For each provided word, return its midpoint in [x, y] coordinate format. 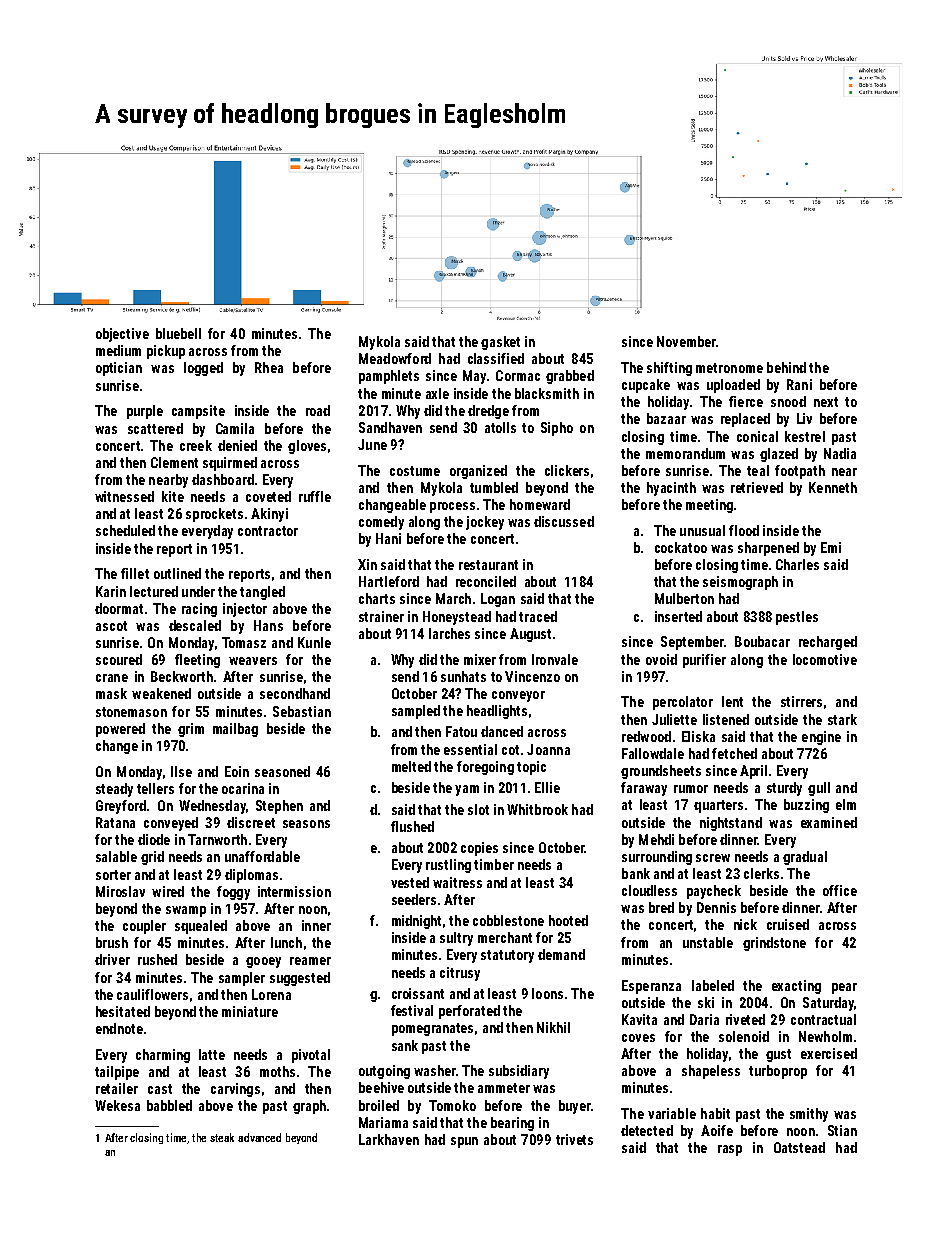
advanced [259, 1137]
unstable [708, 942]
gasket [500, 343]
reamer [310, 961]
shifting [669, 369]
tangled [262, 593]
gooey [263, 962]
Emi [831, 547]
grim [191, 730]
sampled [416, 712]
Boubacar [762, 641]
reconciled [486, 581]
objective [122, 335]
